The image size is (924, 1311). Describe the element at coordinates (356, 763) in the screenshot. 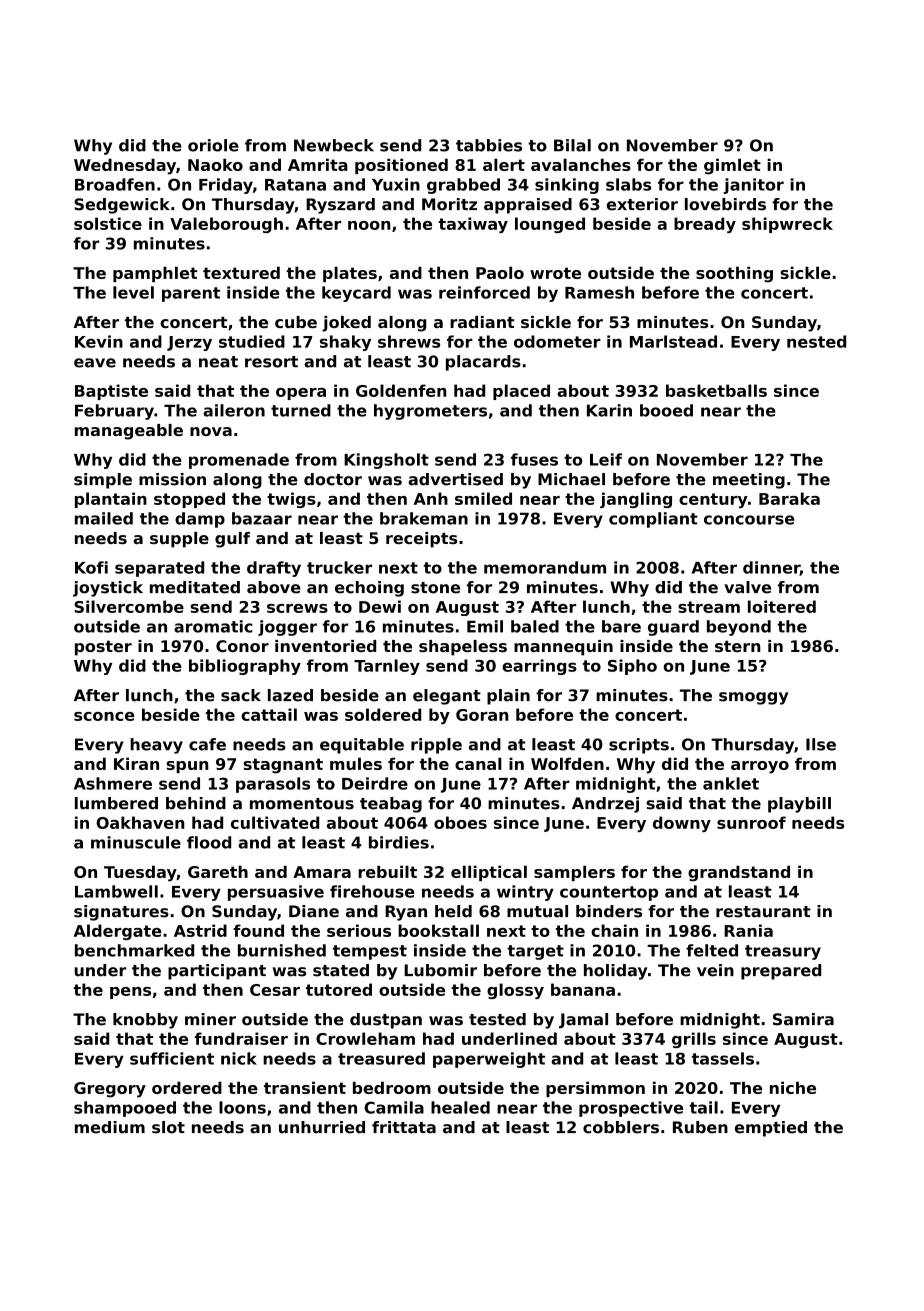

I see `mules` at that location.
